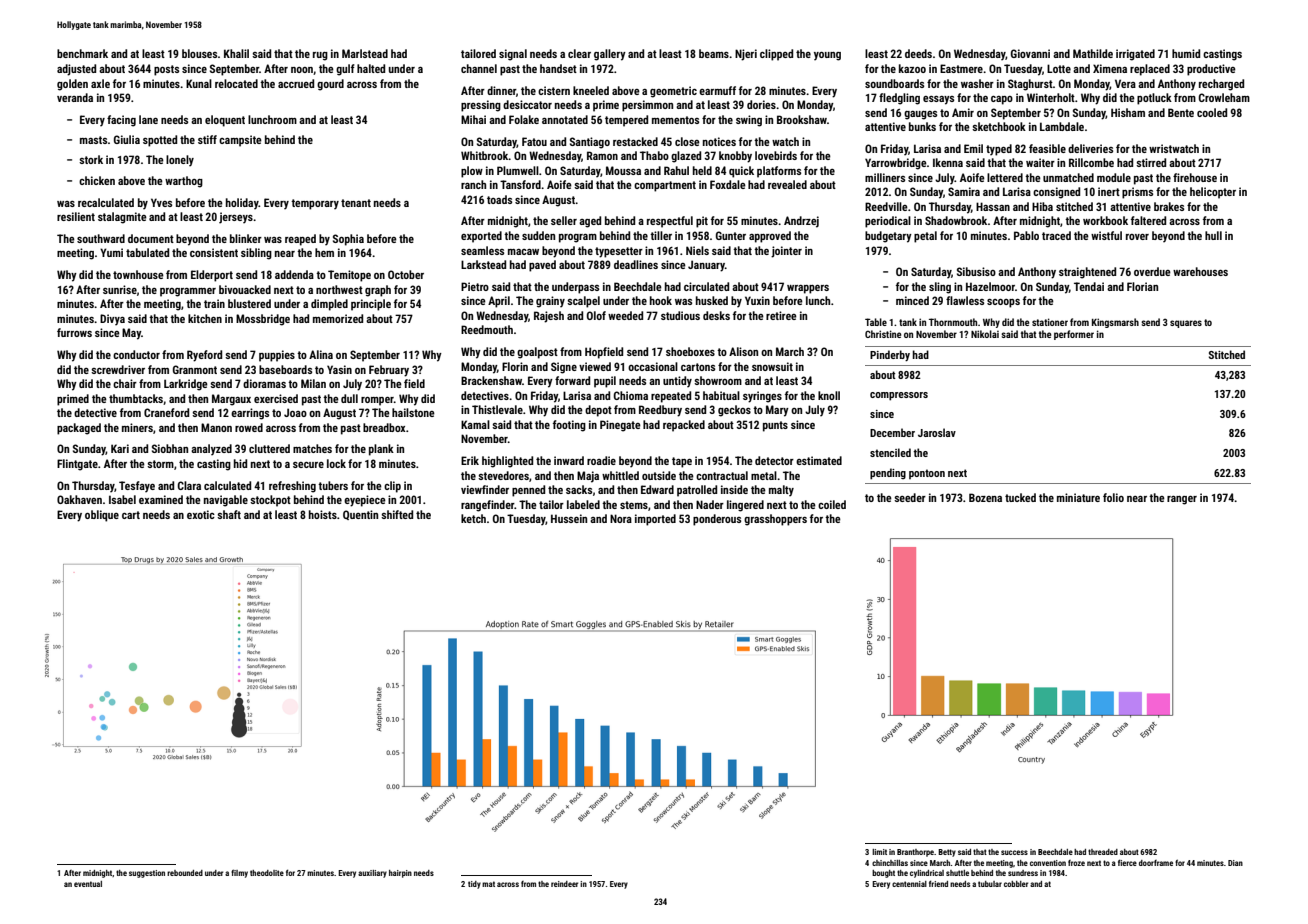  I want to click on folio, so click(1113, 497).
